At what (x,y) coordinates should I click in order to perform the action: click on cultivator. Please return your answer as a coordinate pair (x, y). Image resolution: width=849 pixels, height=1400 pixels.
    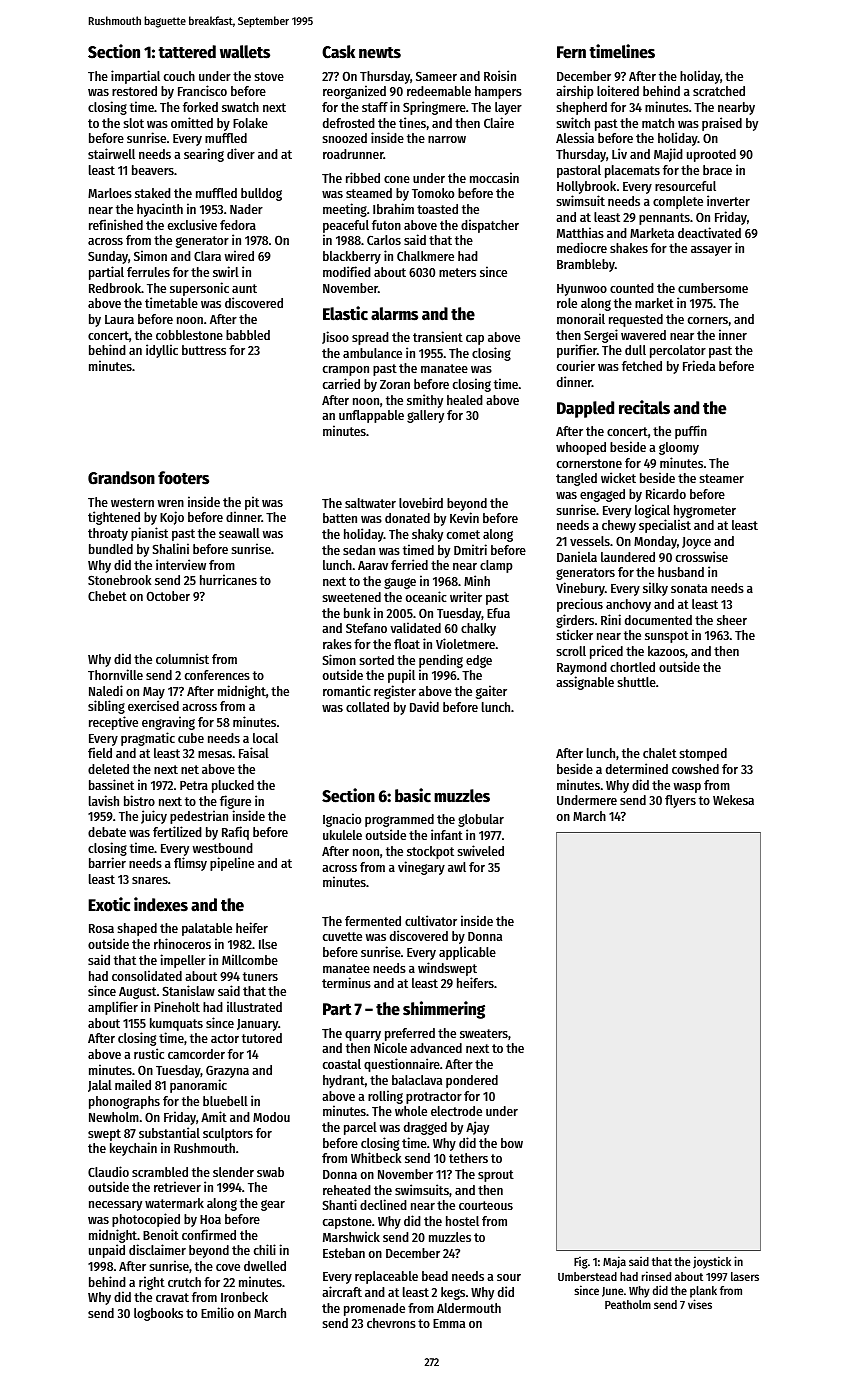
    Looking at the image, I should click on (431, 920).
